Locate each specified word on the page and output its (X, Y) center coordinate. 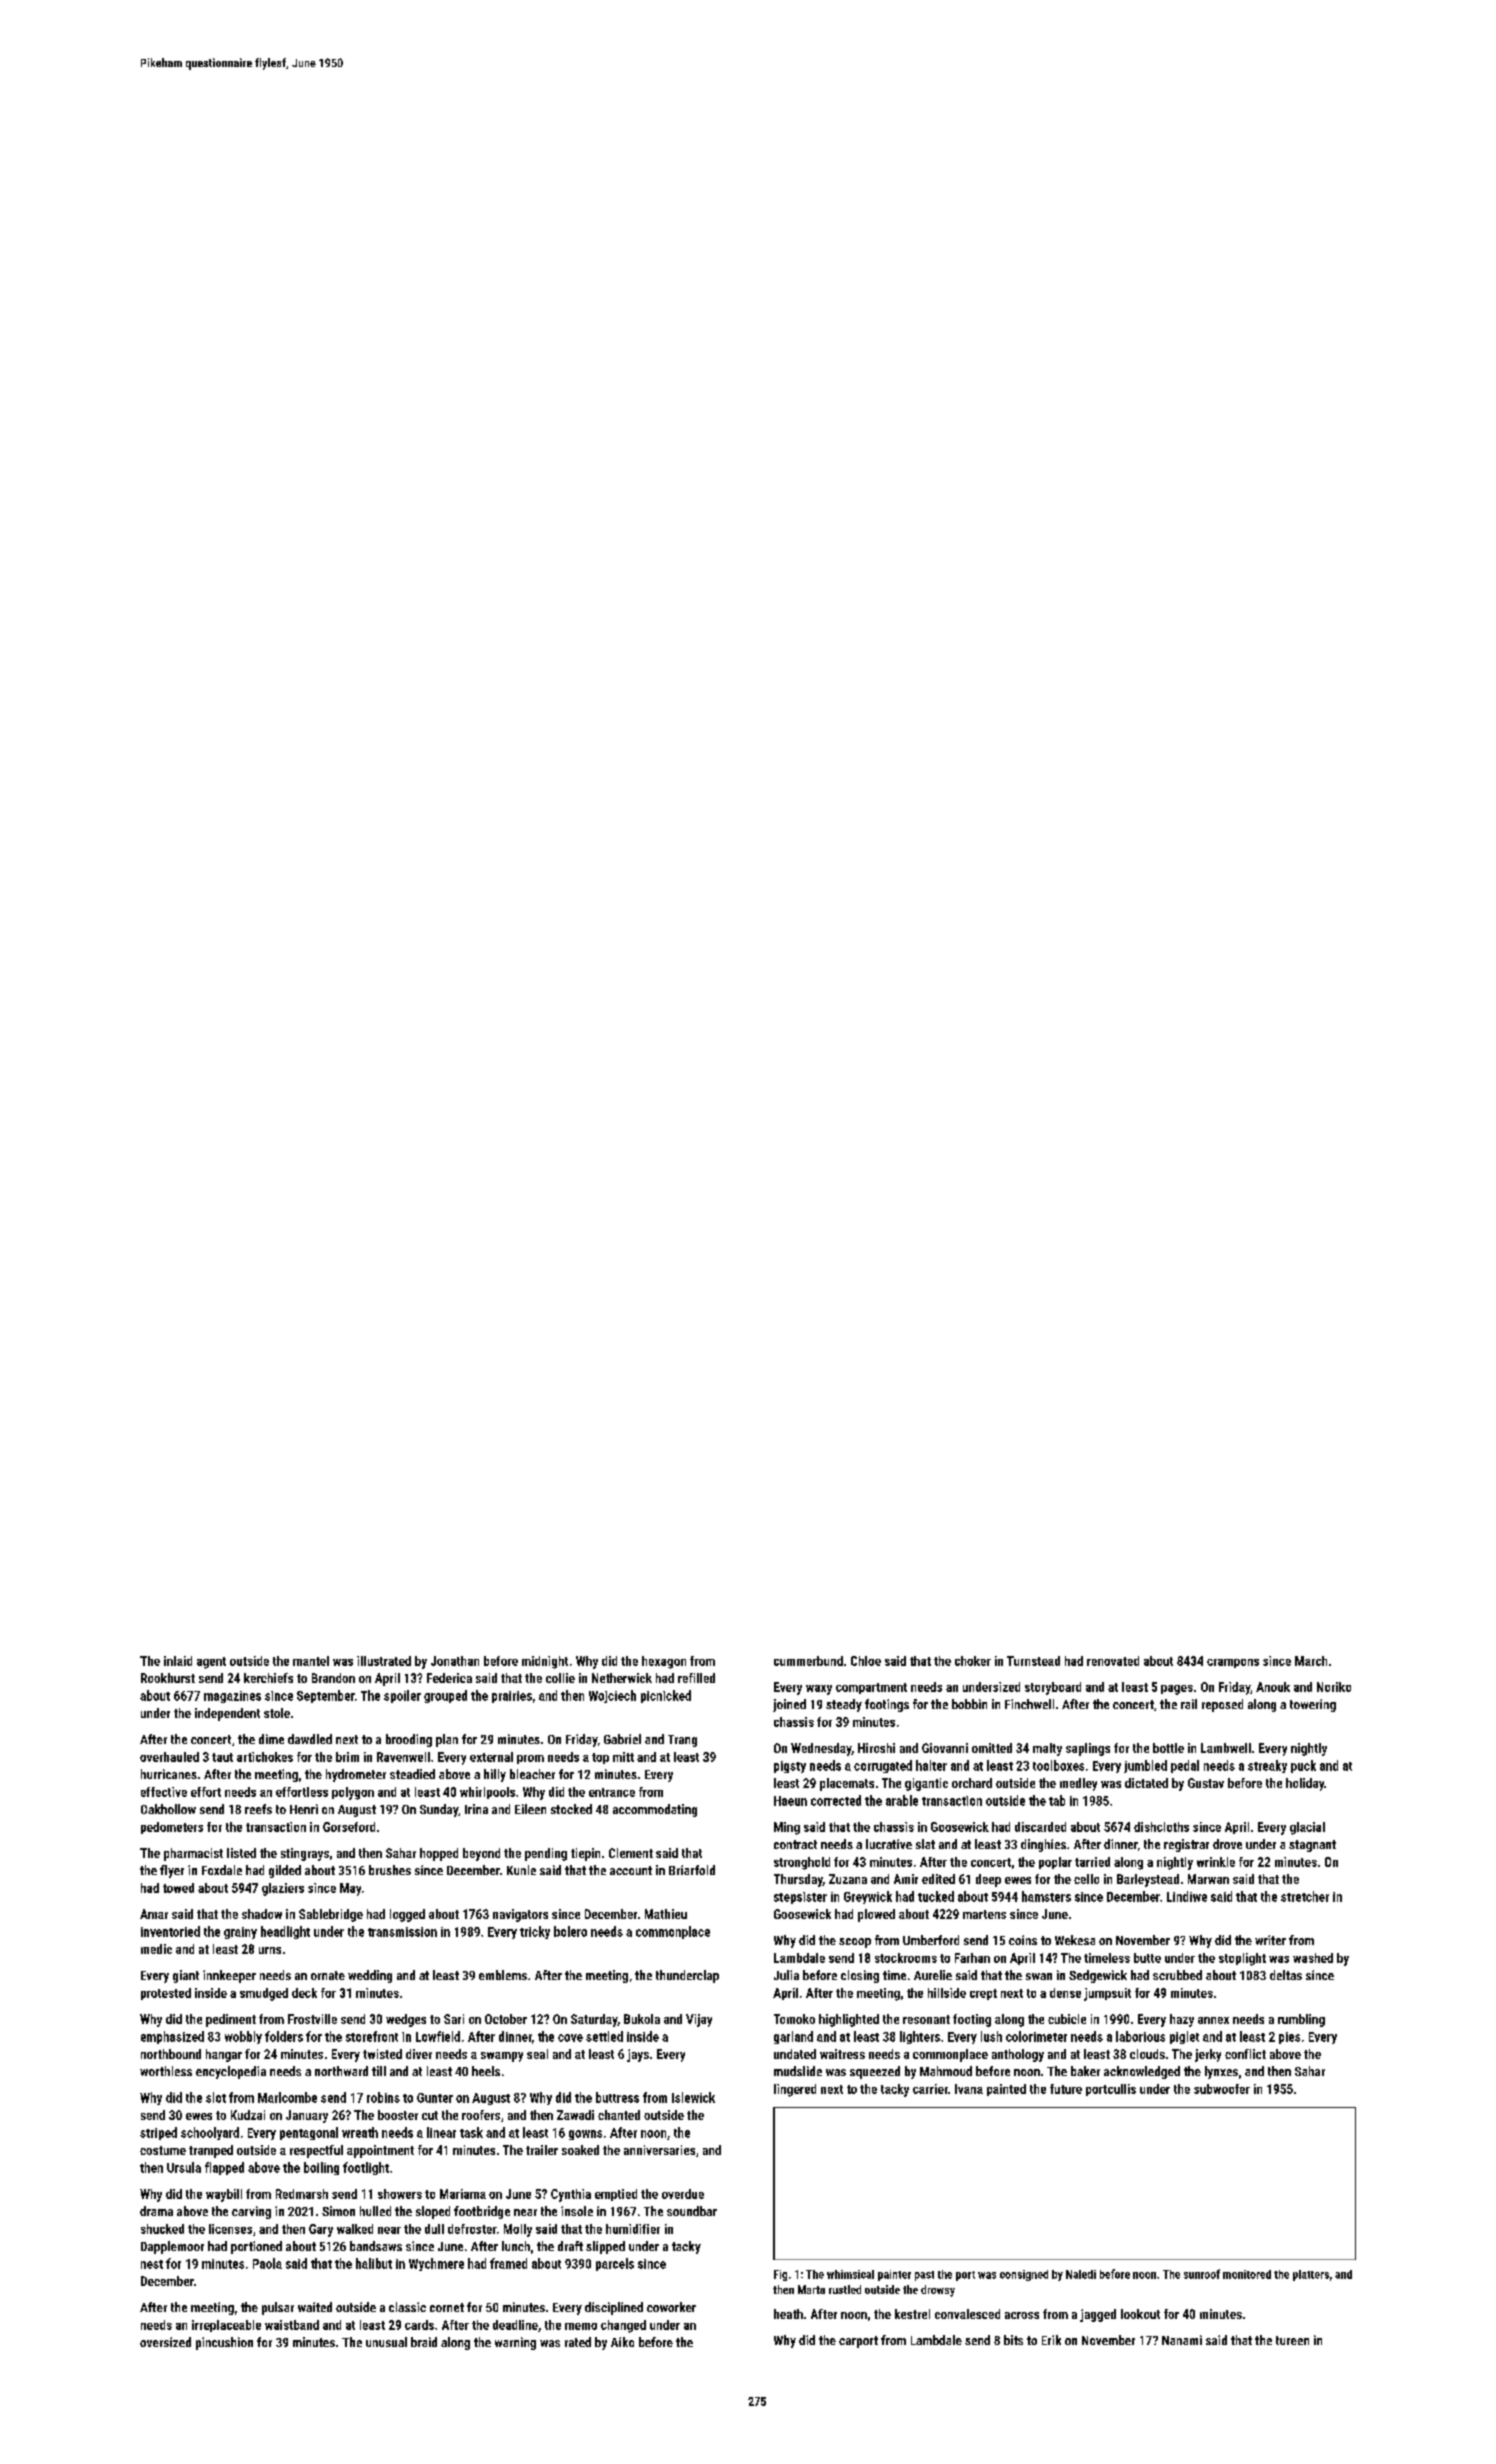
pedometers (172, 1828)
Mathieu (666, 1914)
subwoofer (1222, 2089)
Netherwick (622, 1678)
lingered (795, 2090)
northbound (171, 2054)
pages (1177, 1690)
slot (216, 2097)
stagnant (1312, 1846)
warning (515, 2343)
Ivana (969, 2089)
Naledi (1081, 2274)
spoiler (402, 1696)
